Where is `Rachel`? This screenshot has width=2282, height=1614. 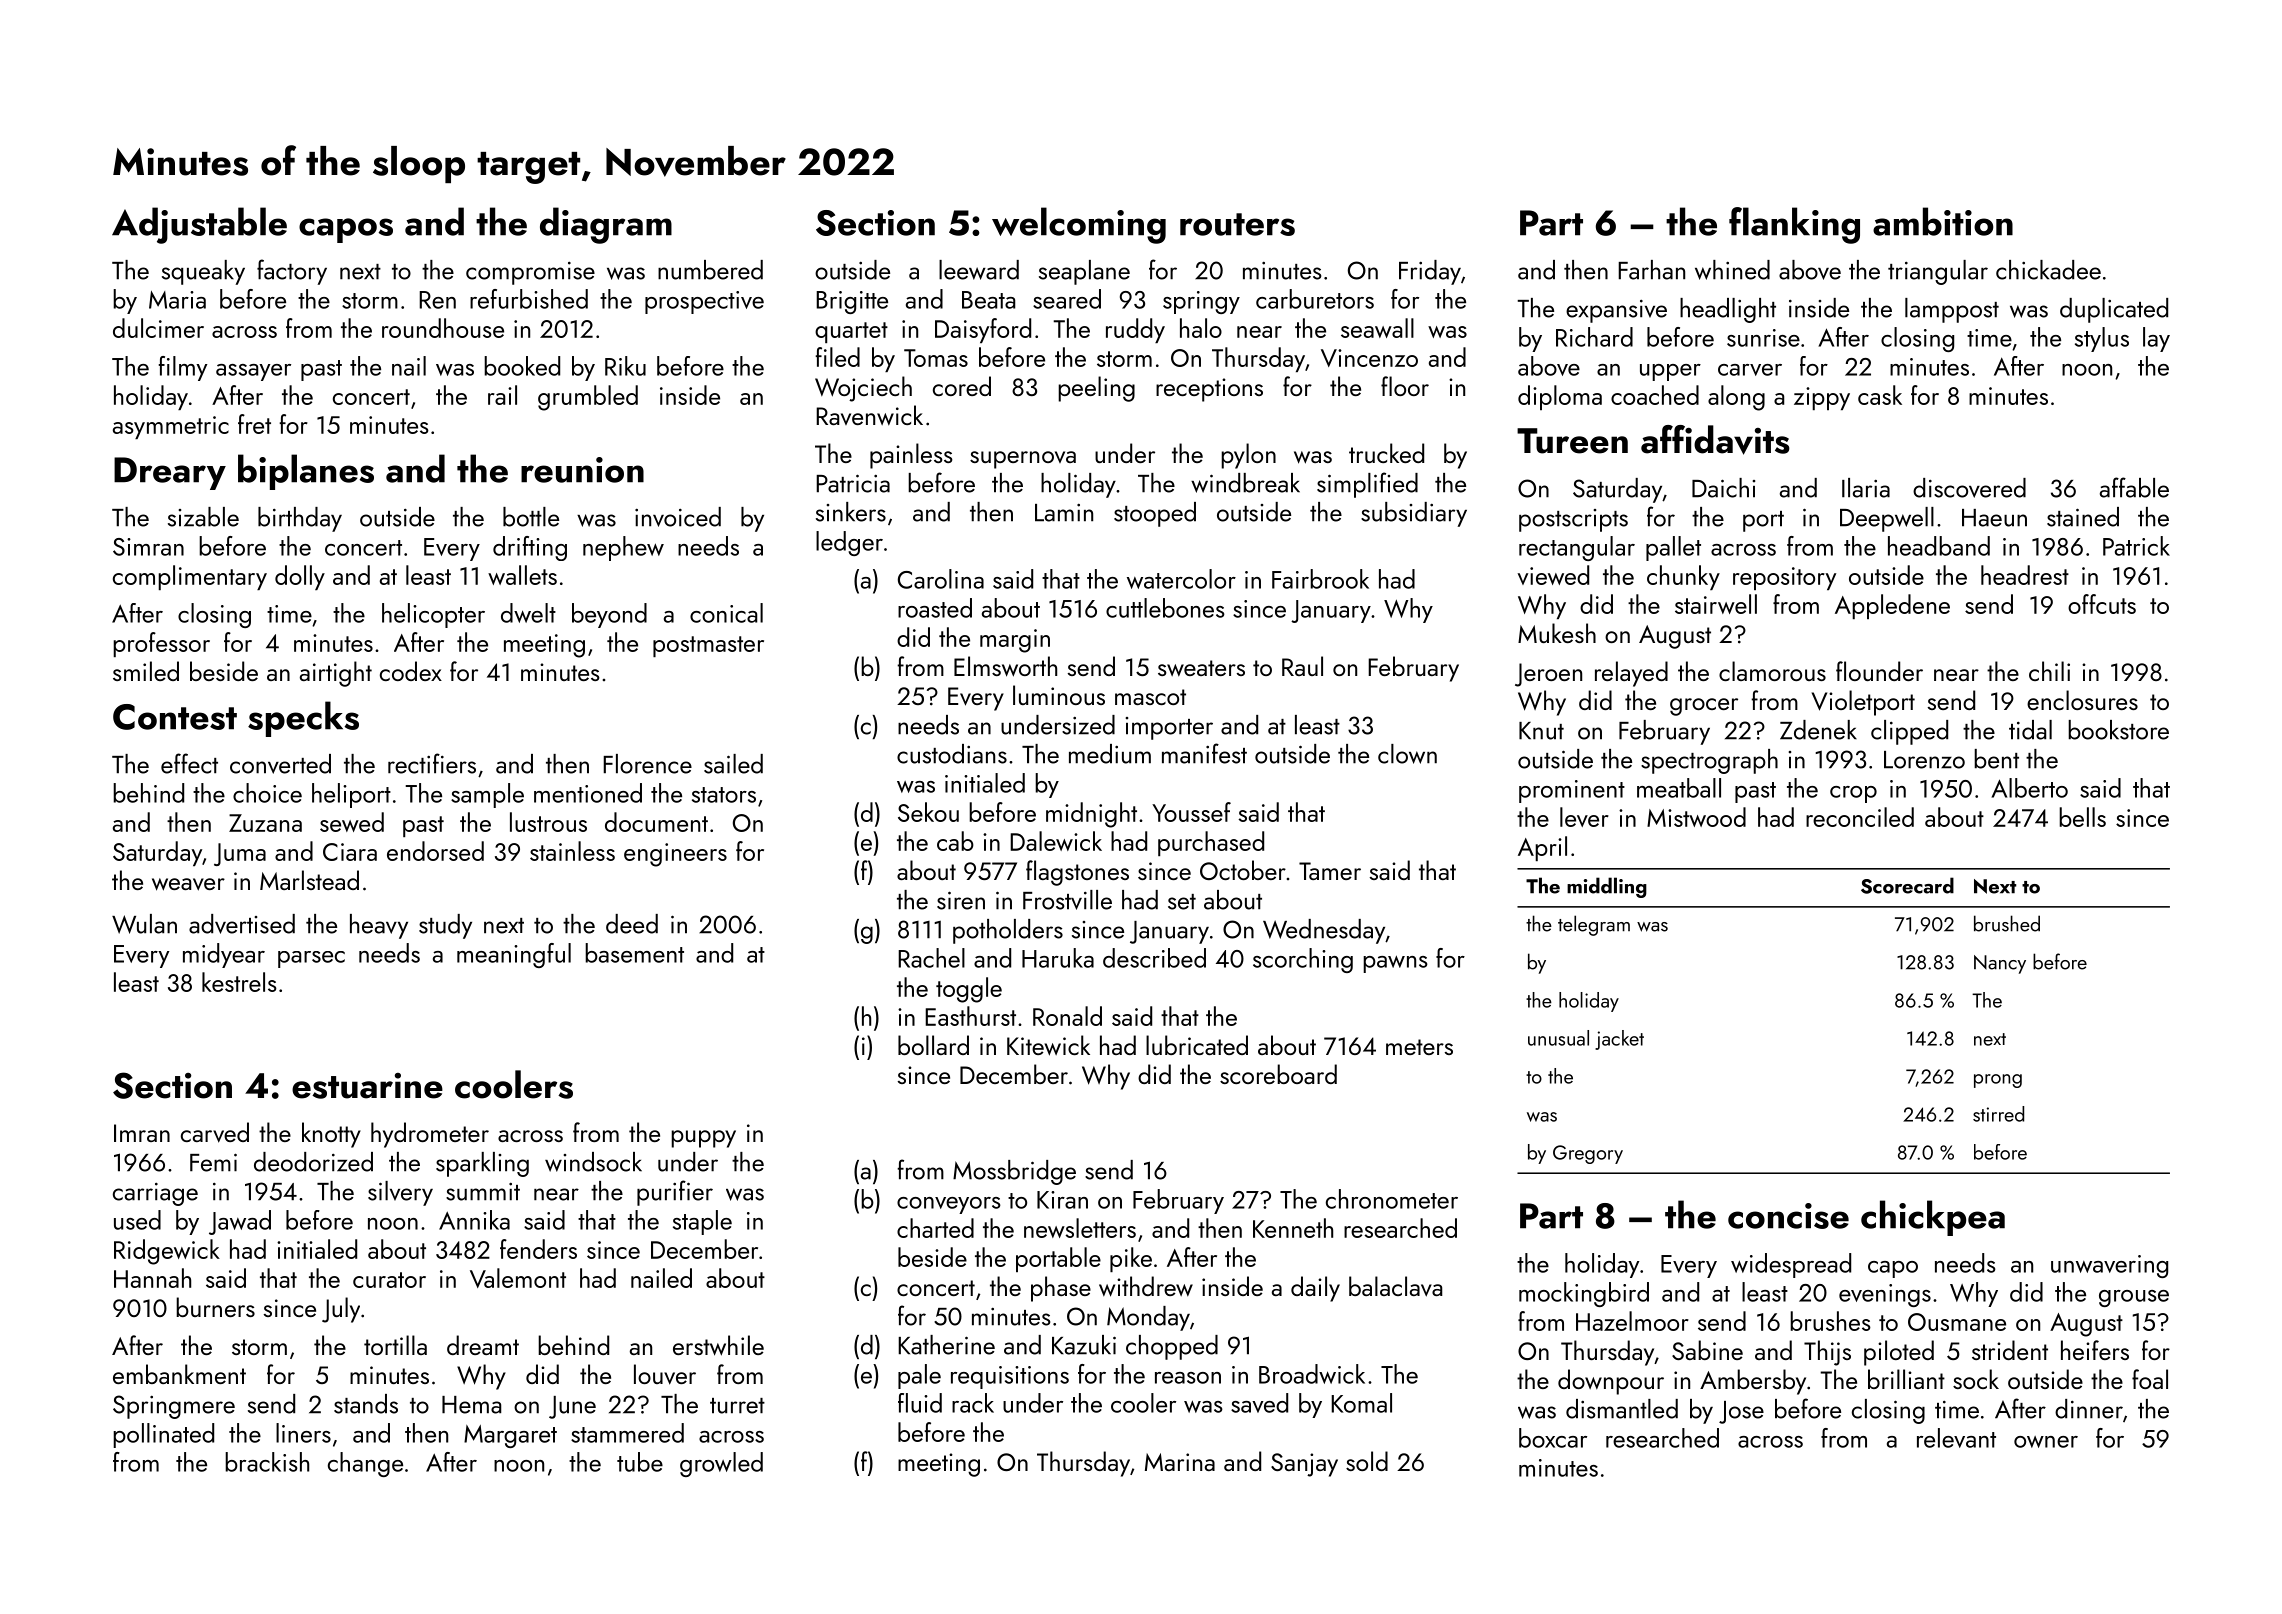 Rachel is located at coordinates (931, 958).
